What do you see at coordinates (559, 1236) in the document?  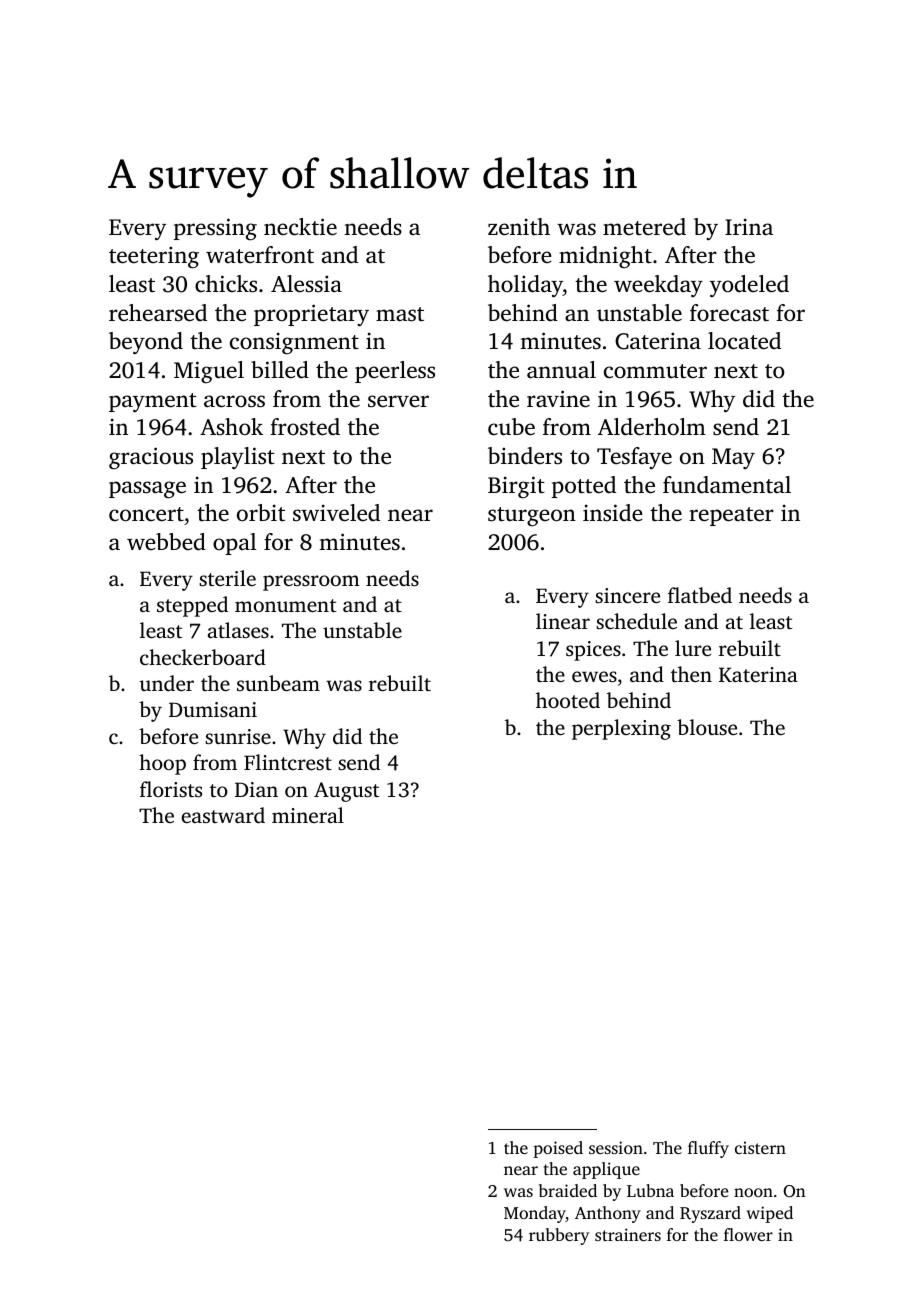 I see `rubbery` at bounding box center [559, 1236].
